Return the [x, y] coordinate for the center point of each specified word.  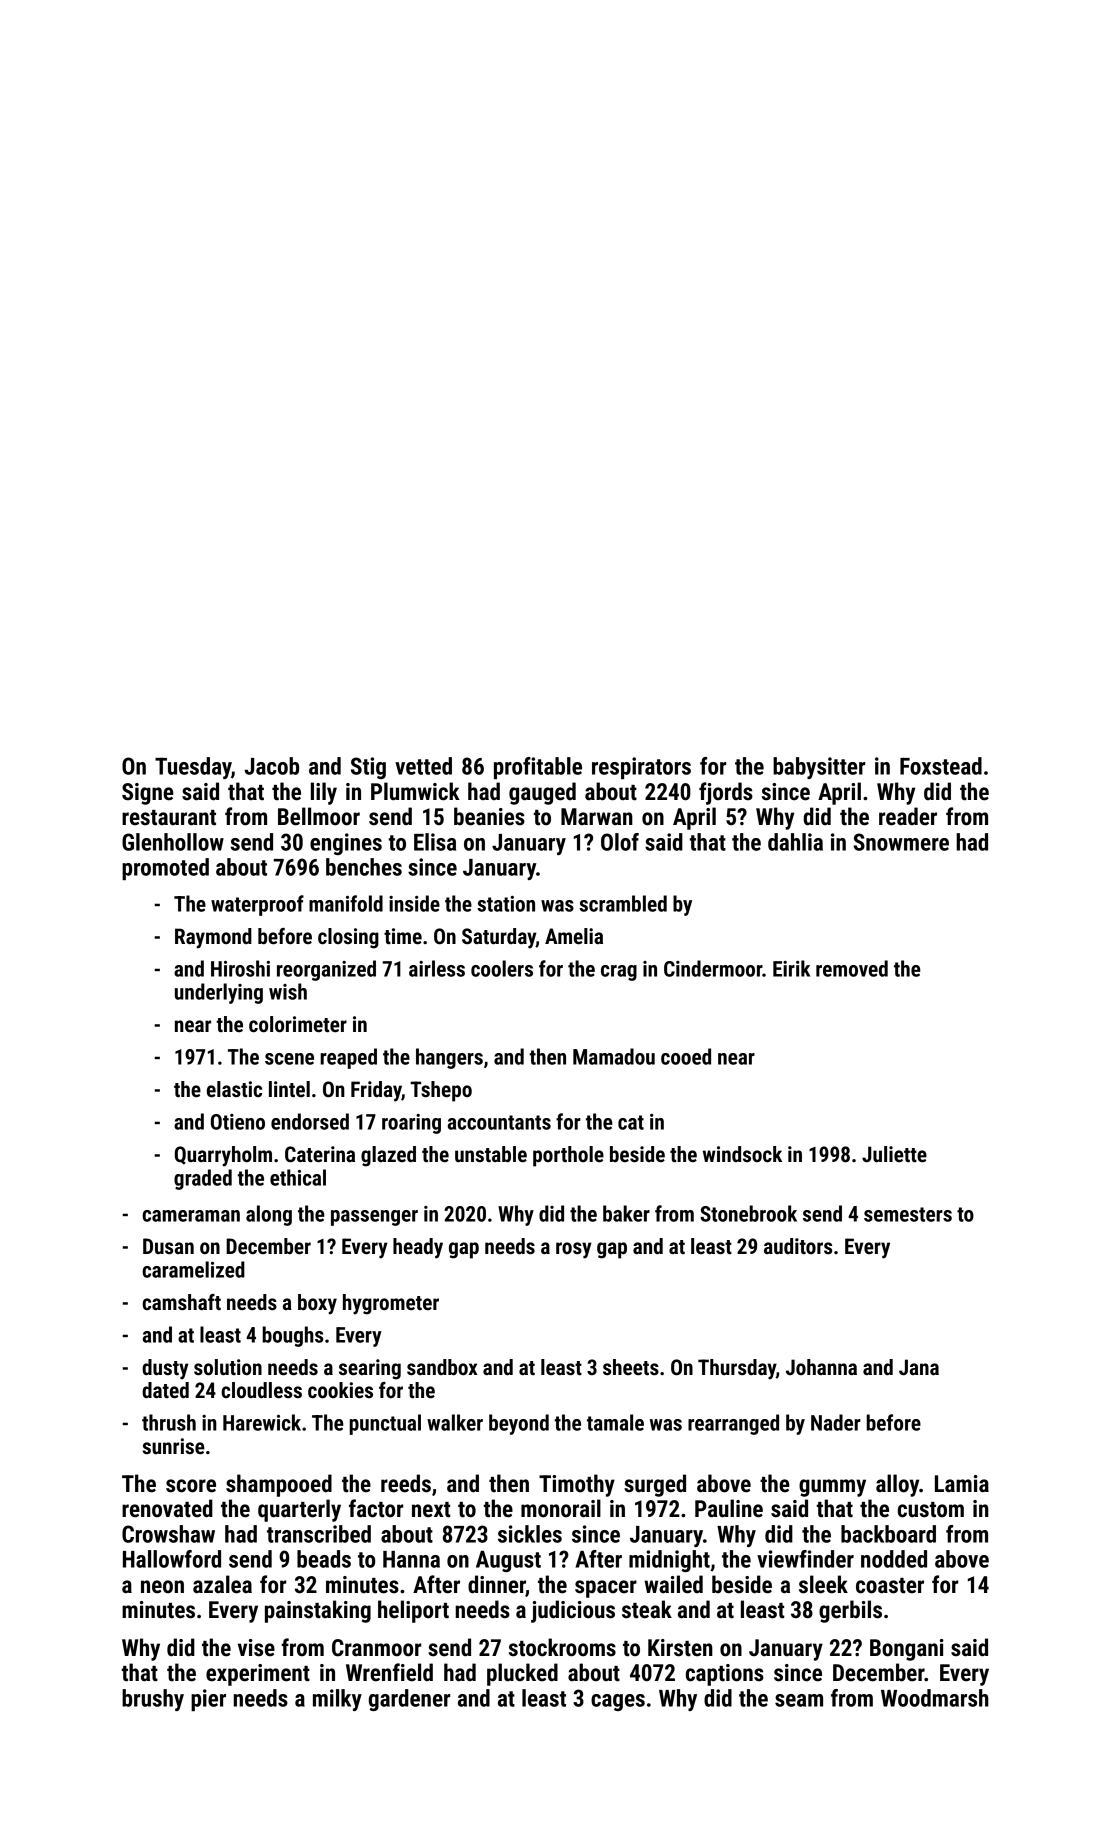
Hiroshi [240, 968]
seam [799, 1700]
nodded [894, 1559]
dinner [497, 1585]
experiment [258, 1675]
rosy [573, 1250]
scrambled [623, 903]
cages [618, 1702]
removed [852, 968]
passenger [374, 1218]
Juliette [894, 1154]
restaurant [169, 818]
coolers [502, 968]
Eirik [791, 968]
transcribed [319, 1534]
